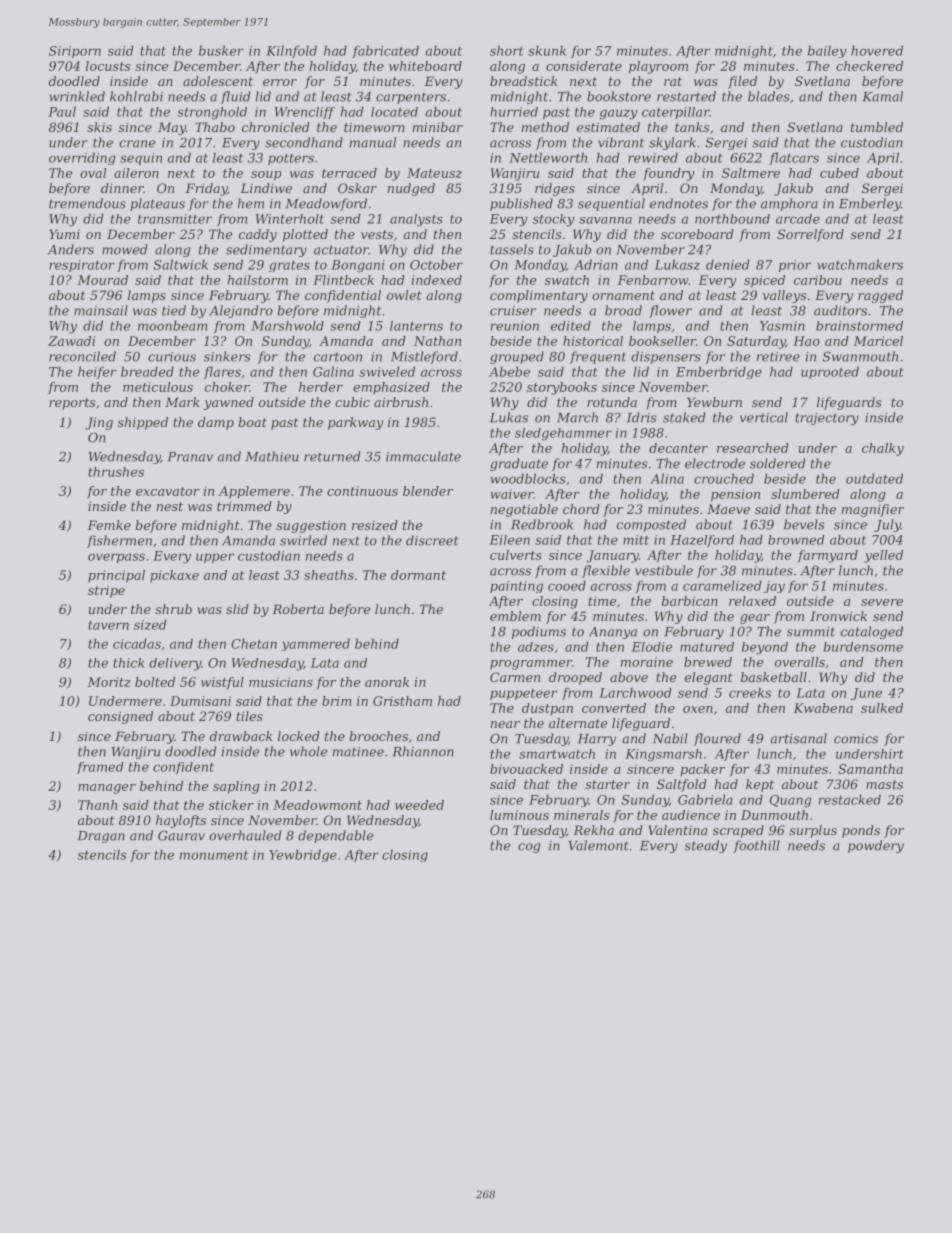 The height and width of the screenshot is (1233, 952). I want to click on bailey, so click(827, 51).
